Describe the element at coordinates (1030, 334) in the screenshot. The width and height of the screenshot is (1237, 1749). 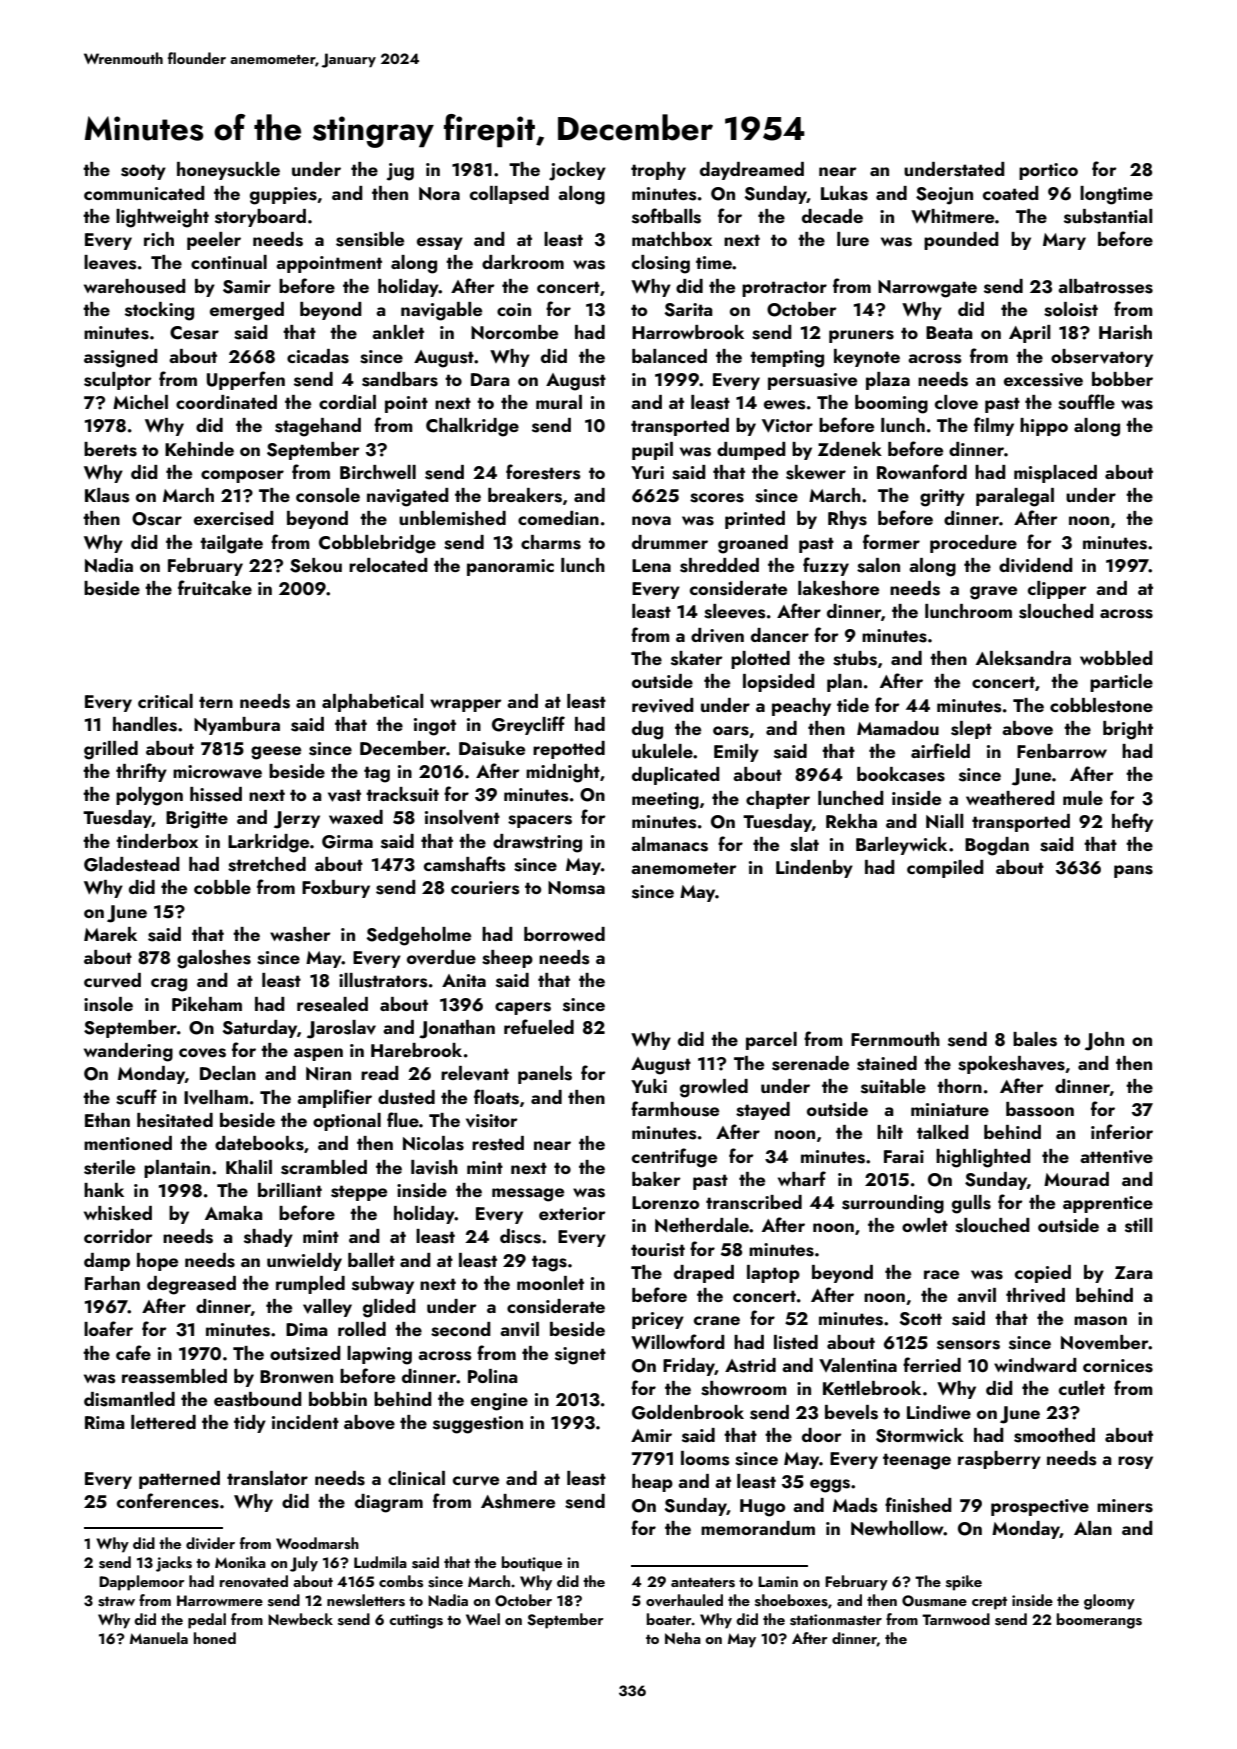
I see `April` at that location.
